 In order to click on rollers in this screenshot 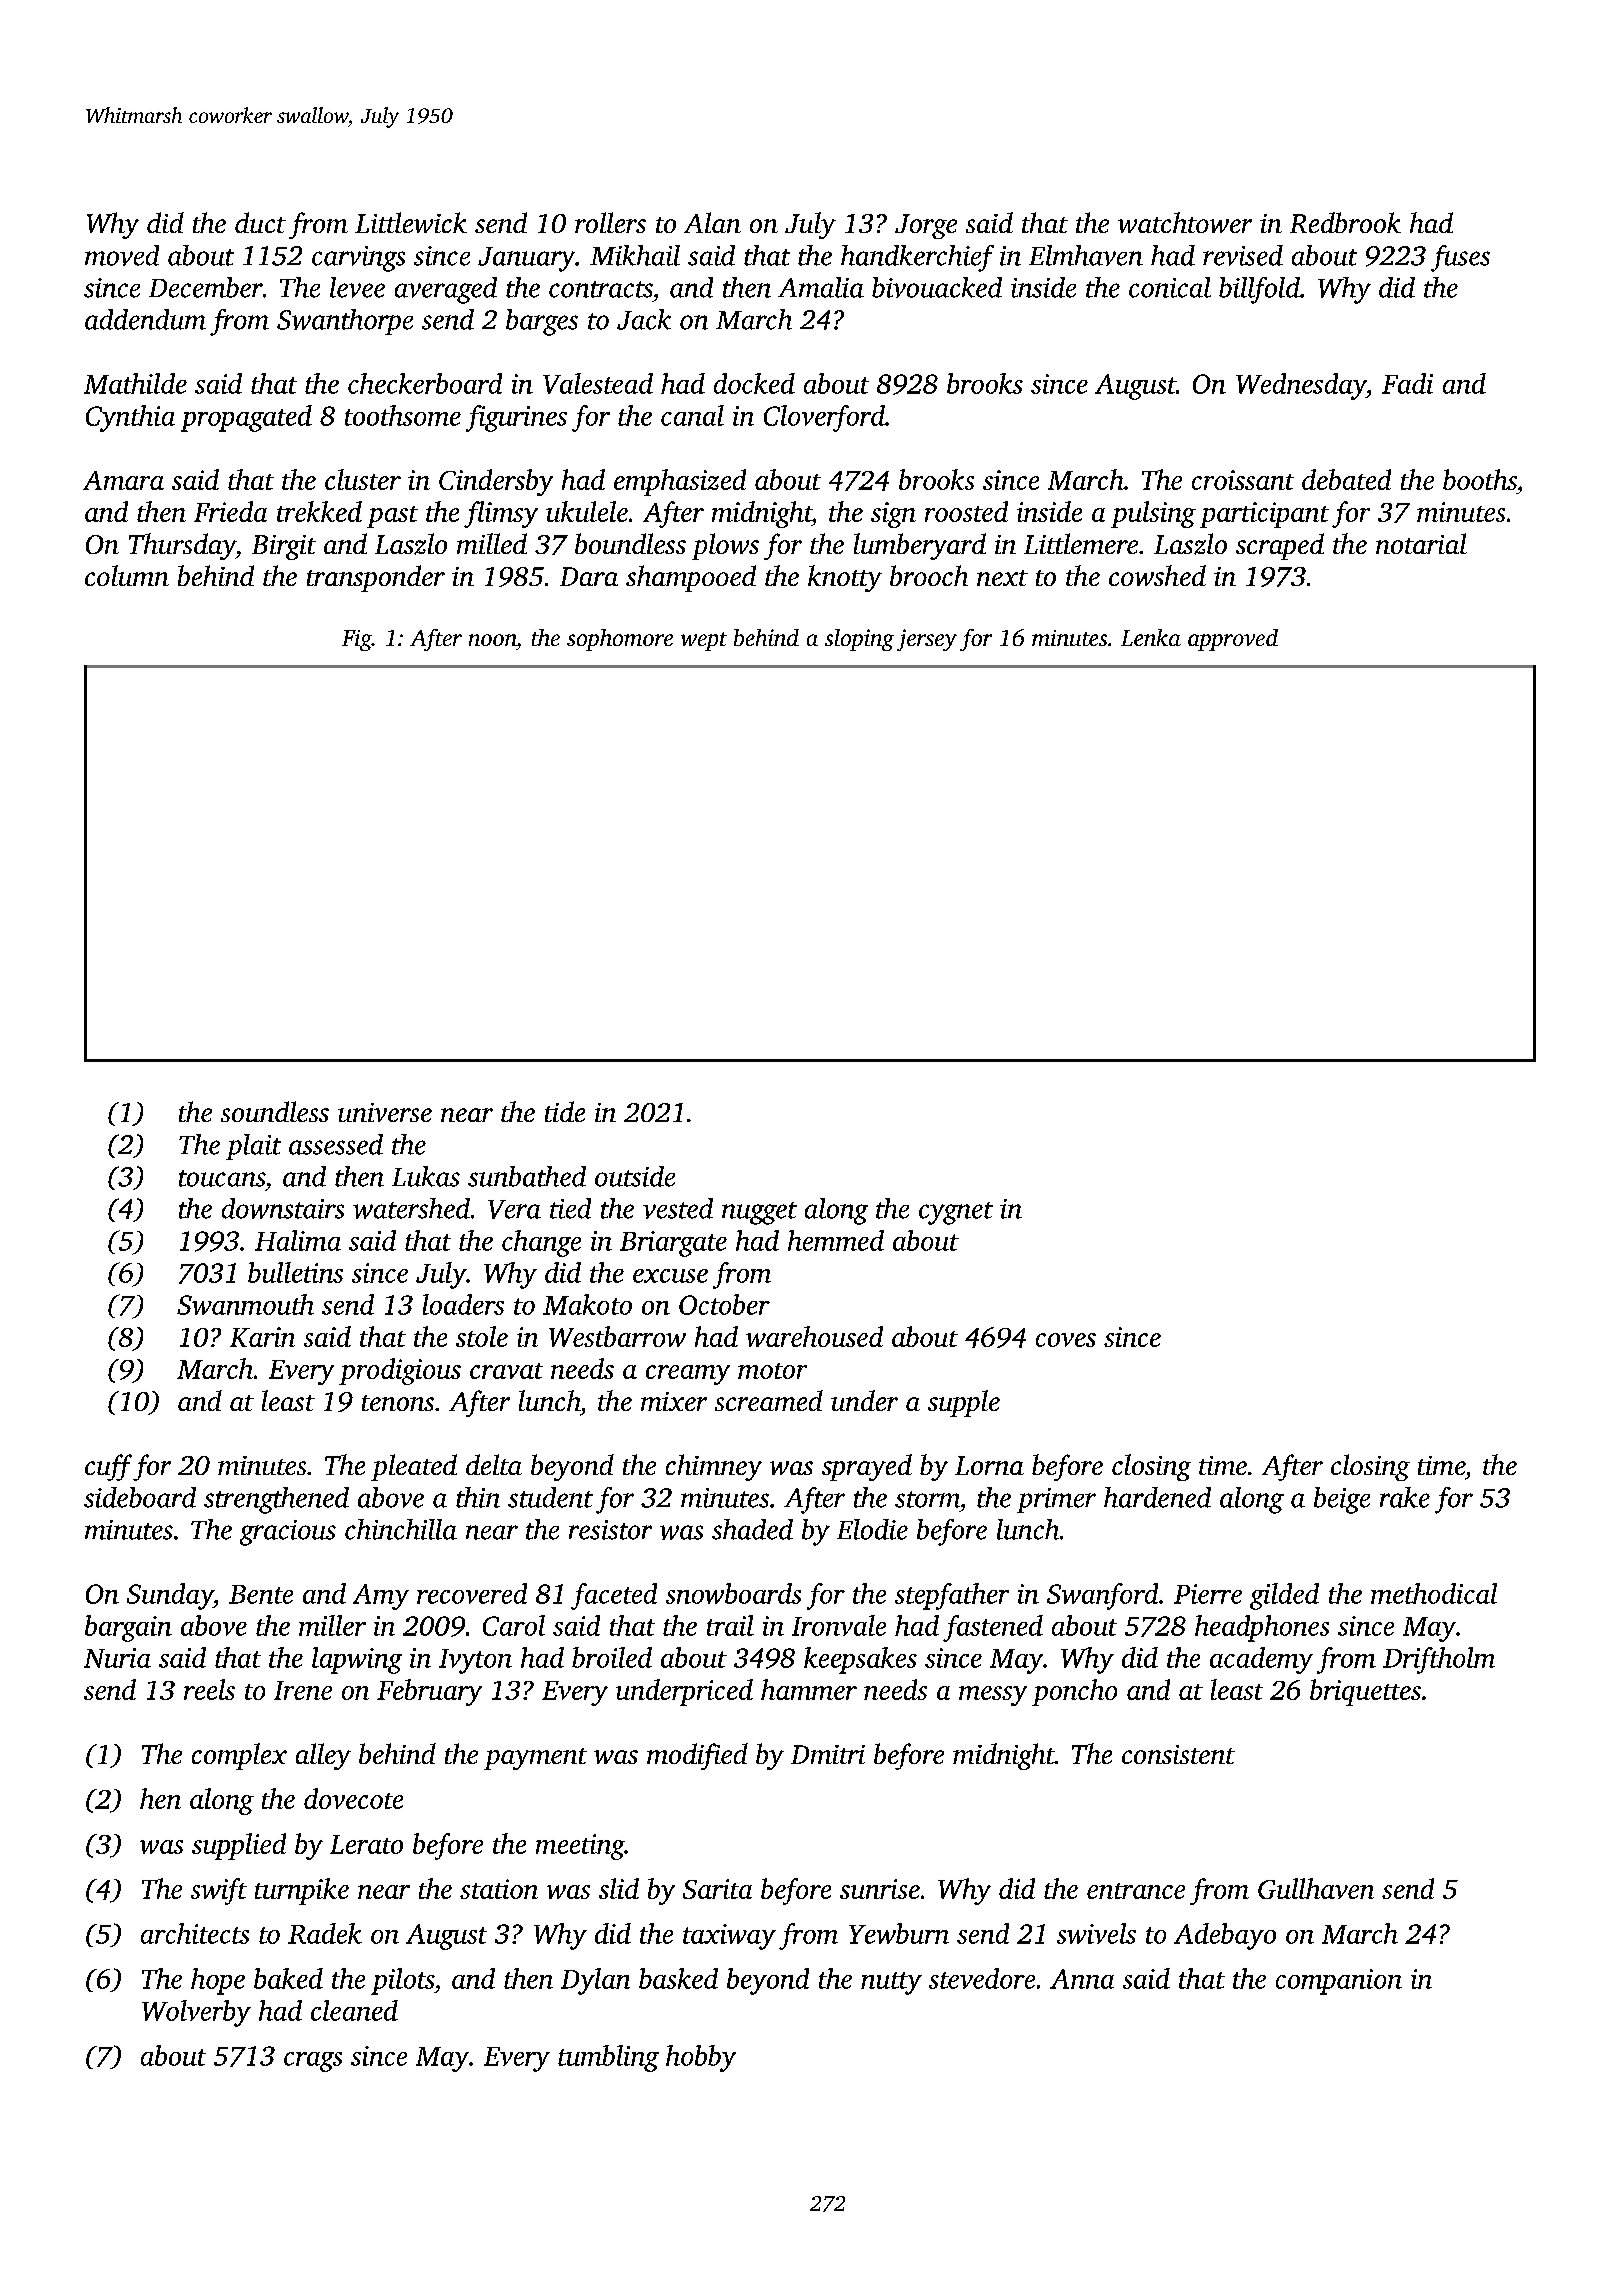, I will do `click(610, 222)`.
